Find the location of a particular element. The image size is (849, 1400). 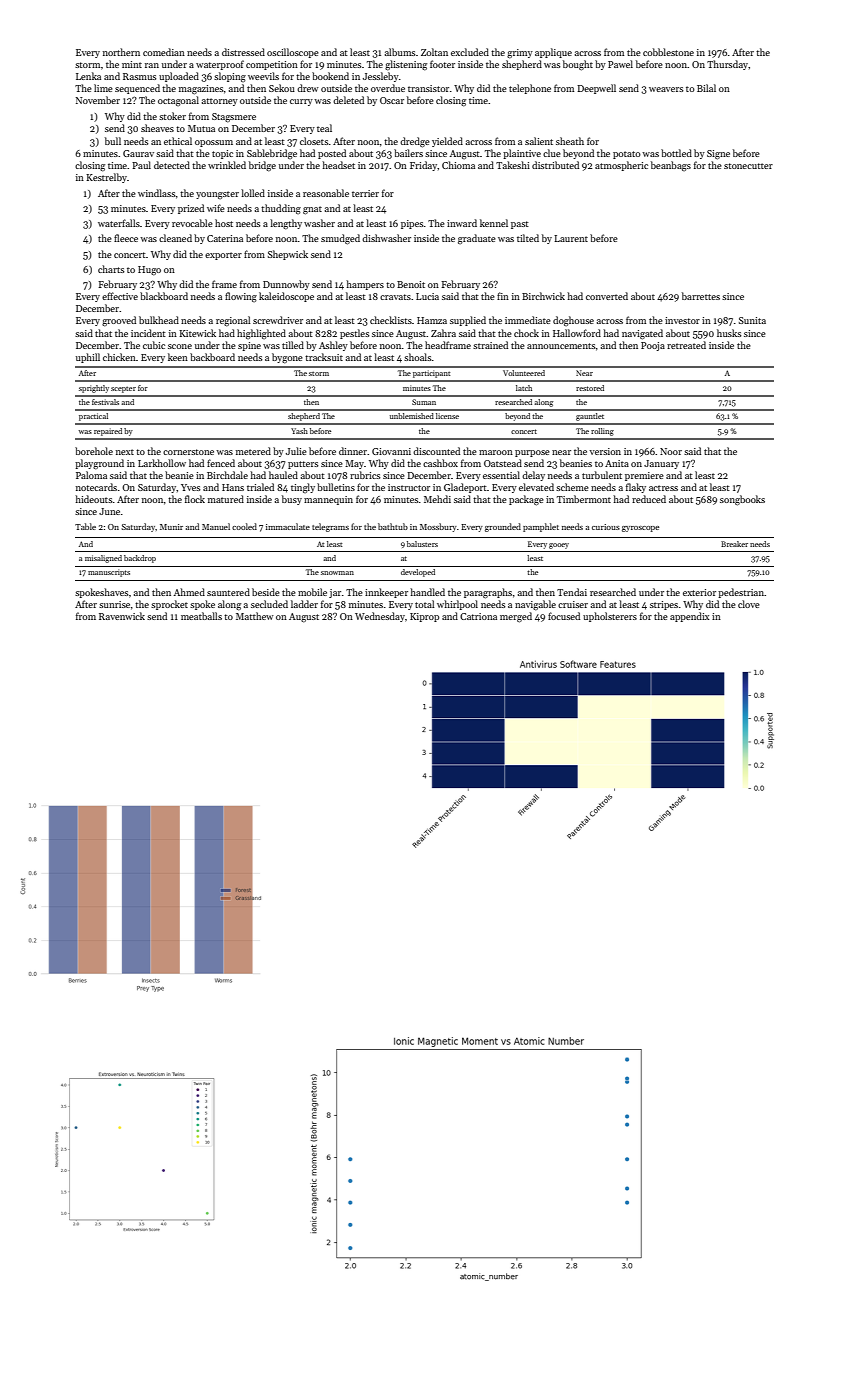

clove is located at coordinates (749, 604).
